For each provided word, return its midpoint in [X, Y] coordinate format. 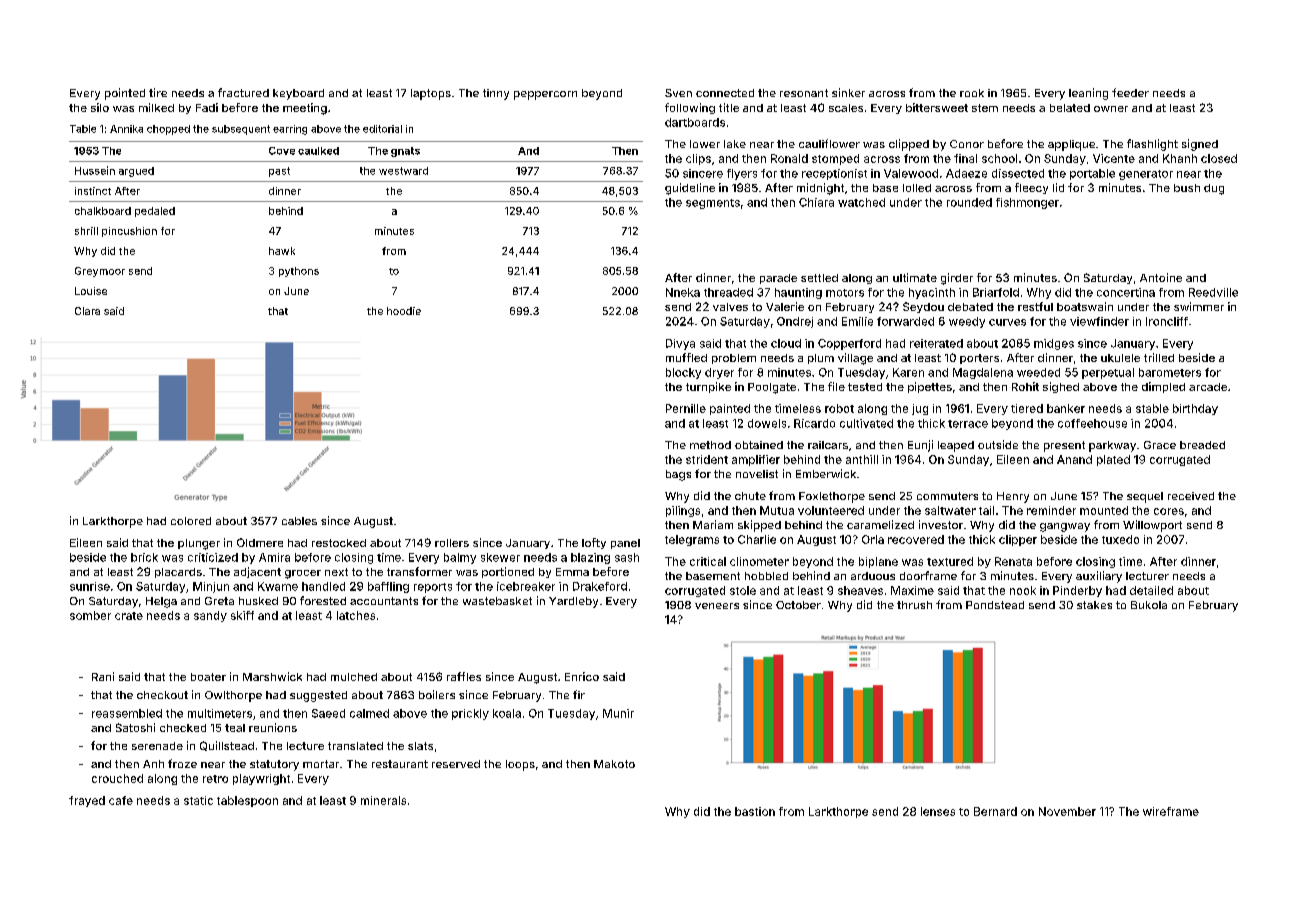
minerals [383, 800]
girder [957, 279]
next [336, 572]
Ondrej [795, 322]
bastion [755, 811]
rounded [969, 202]
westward [403, 171]
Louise [91, 291]
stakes [1094, 605]
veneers [717, 606]
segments [713, 204]
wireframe [1171, 811]
